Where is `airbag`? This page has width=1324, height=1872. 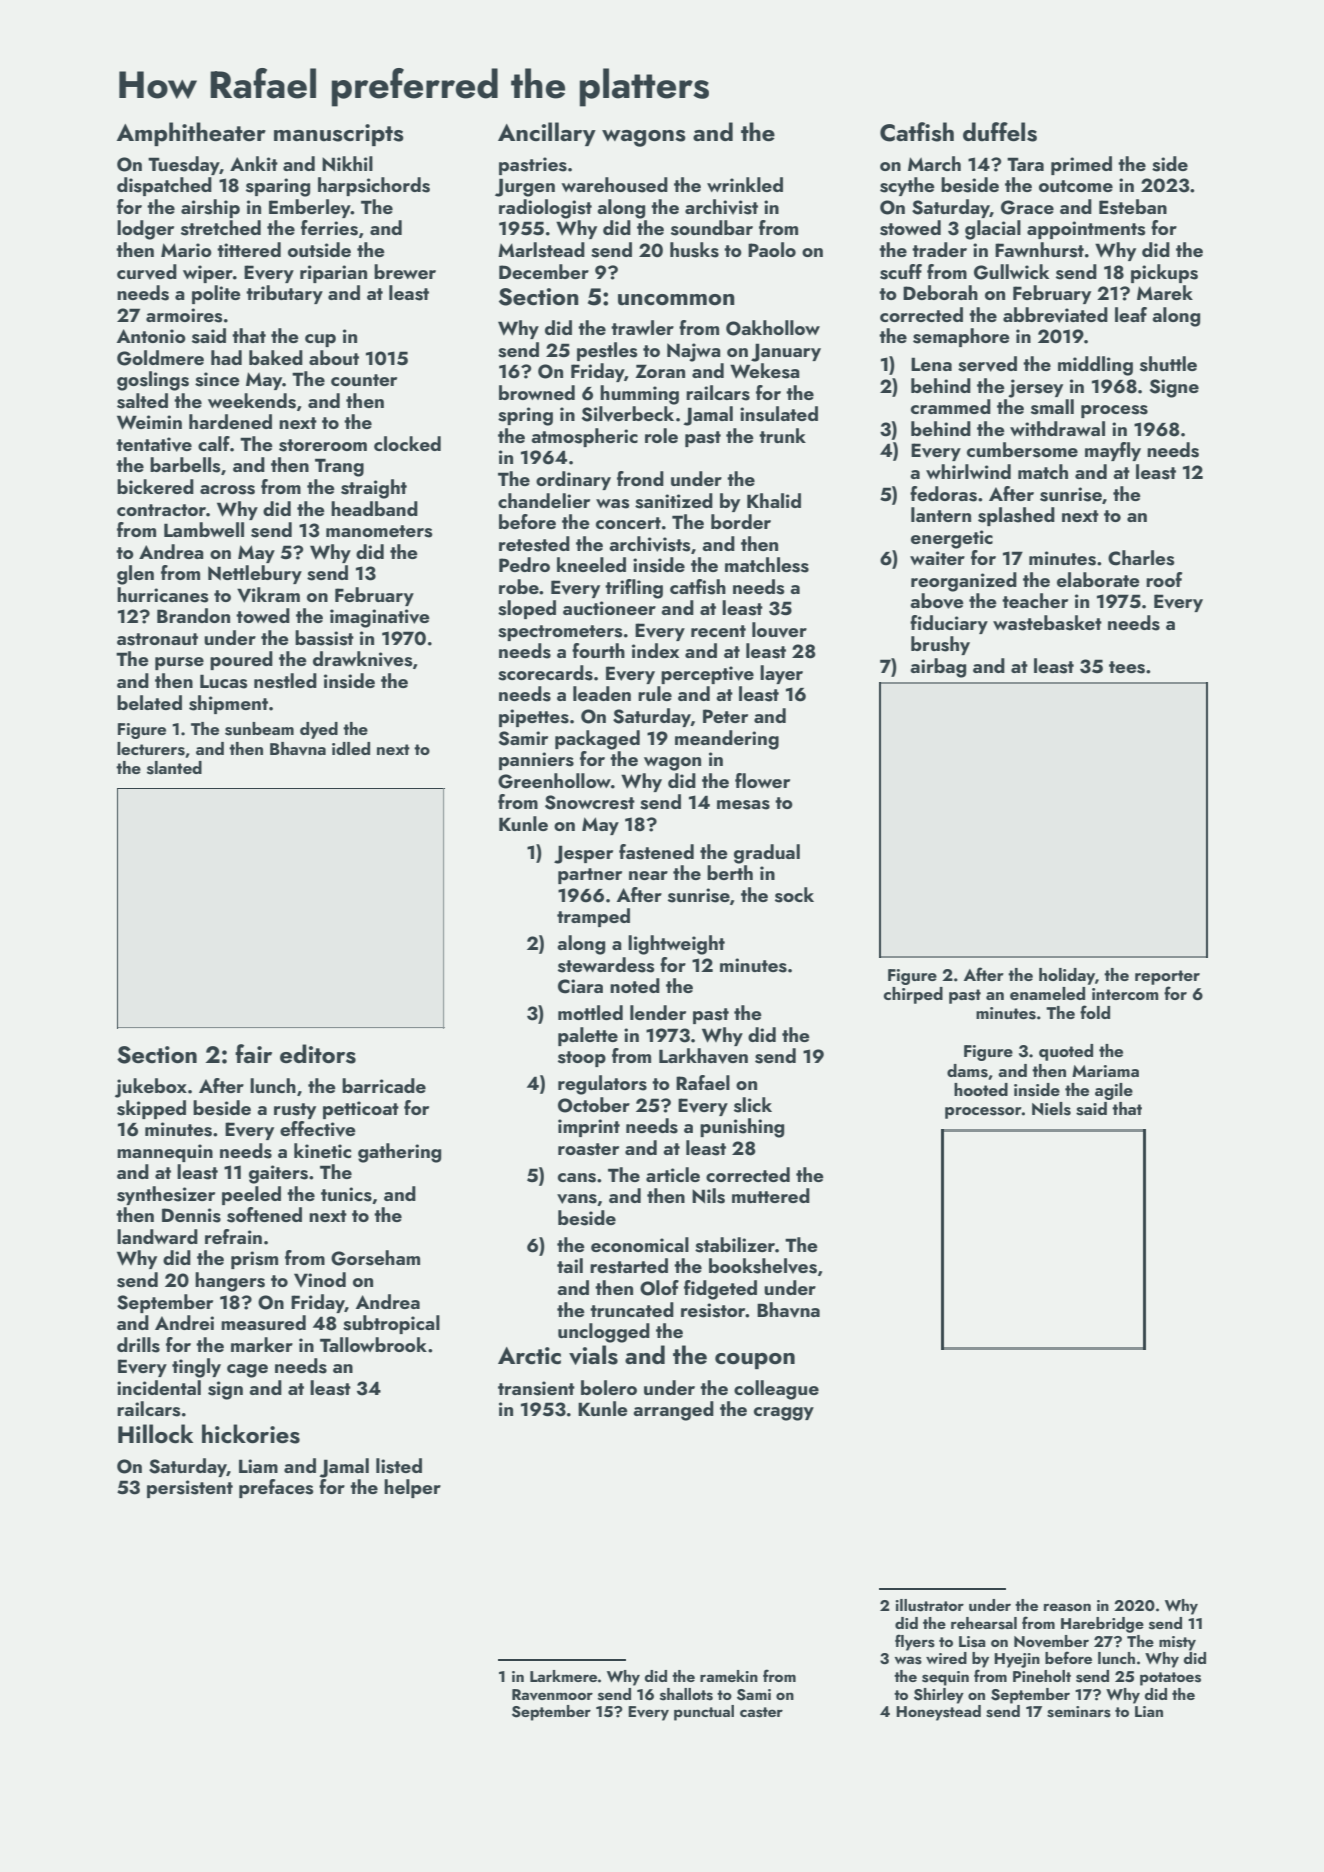 airbag is located at coordinates (938, 668).
